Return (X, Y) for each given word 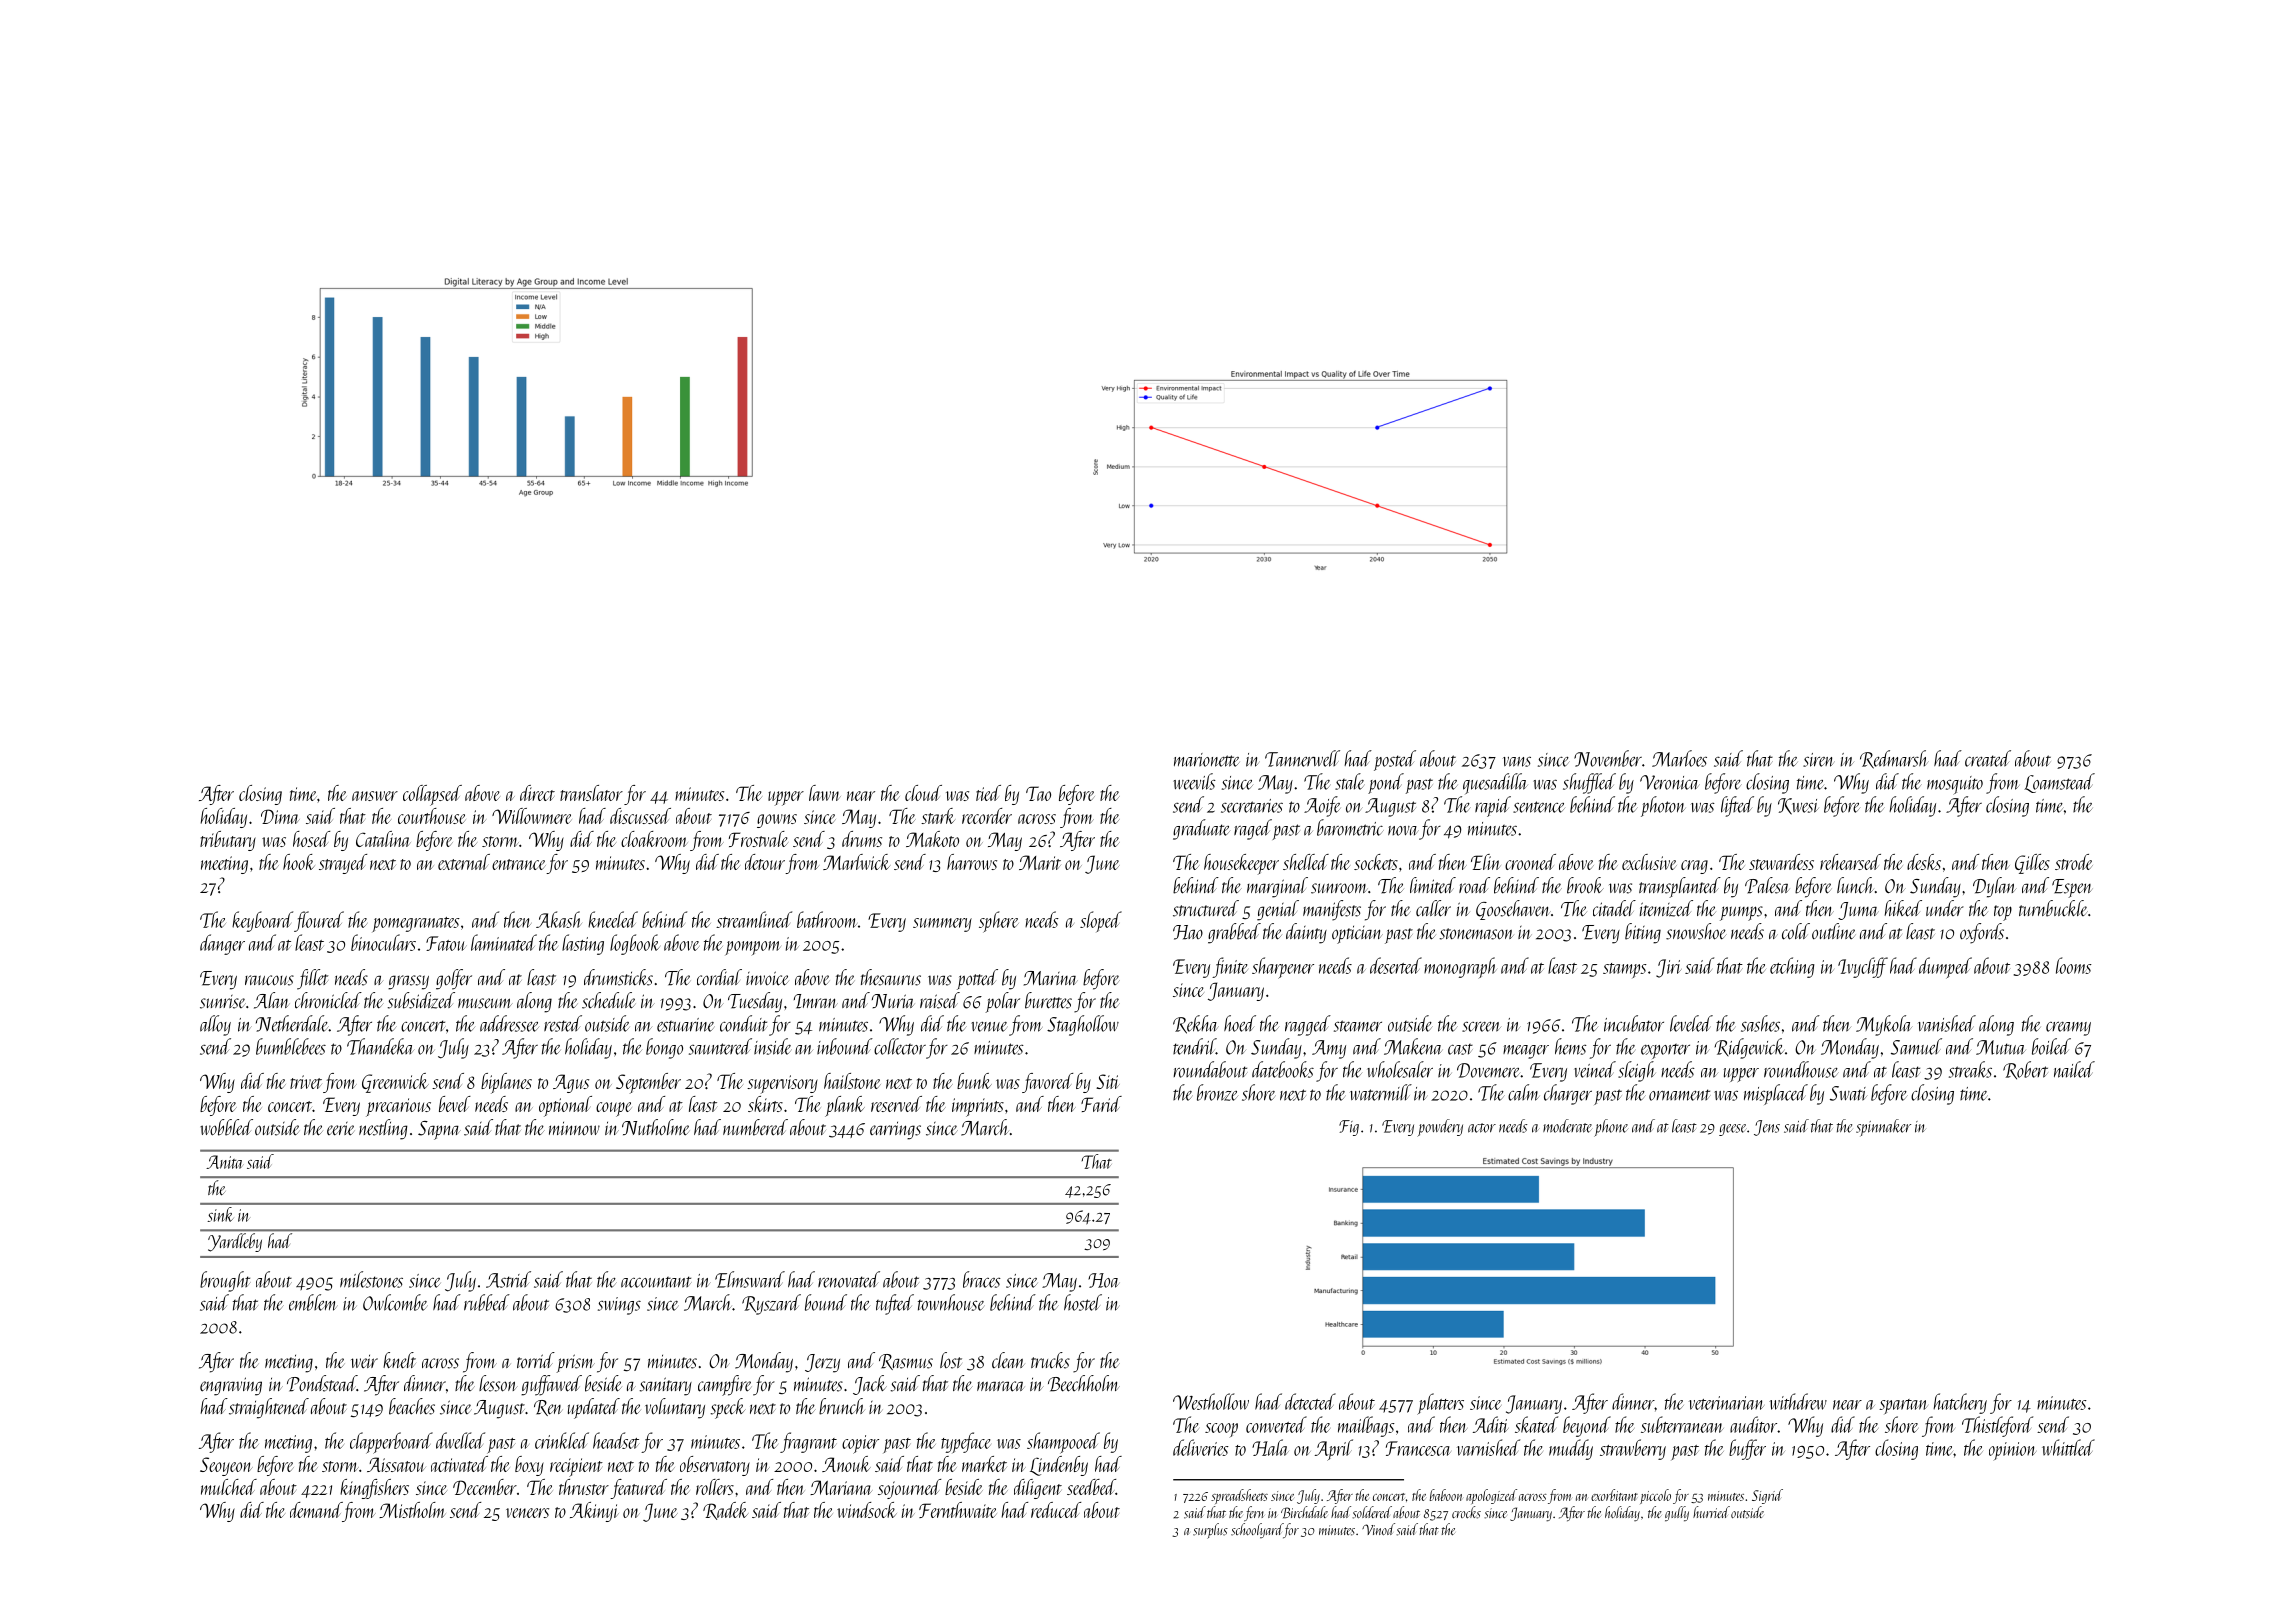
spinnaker (1883, 1128)
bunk (974, 1081)
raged (1253, 829)
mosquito (1955, 785)
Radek (725, 1511)
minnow (574, 1128)
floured (319, 921)
